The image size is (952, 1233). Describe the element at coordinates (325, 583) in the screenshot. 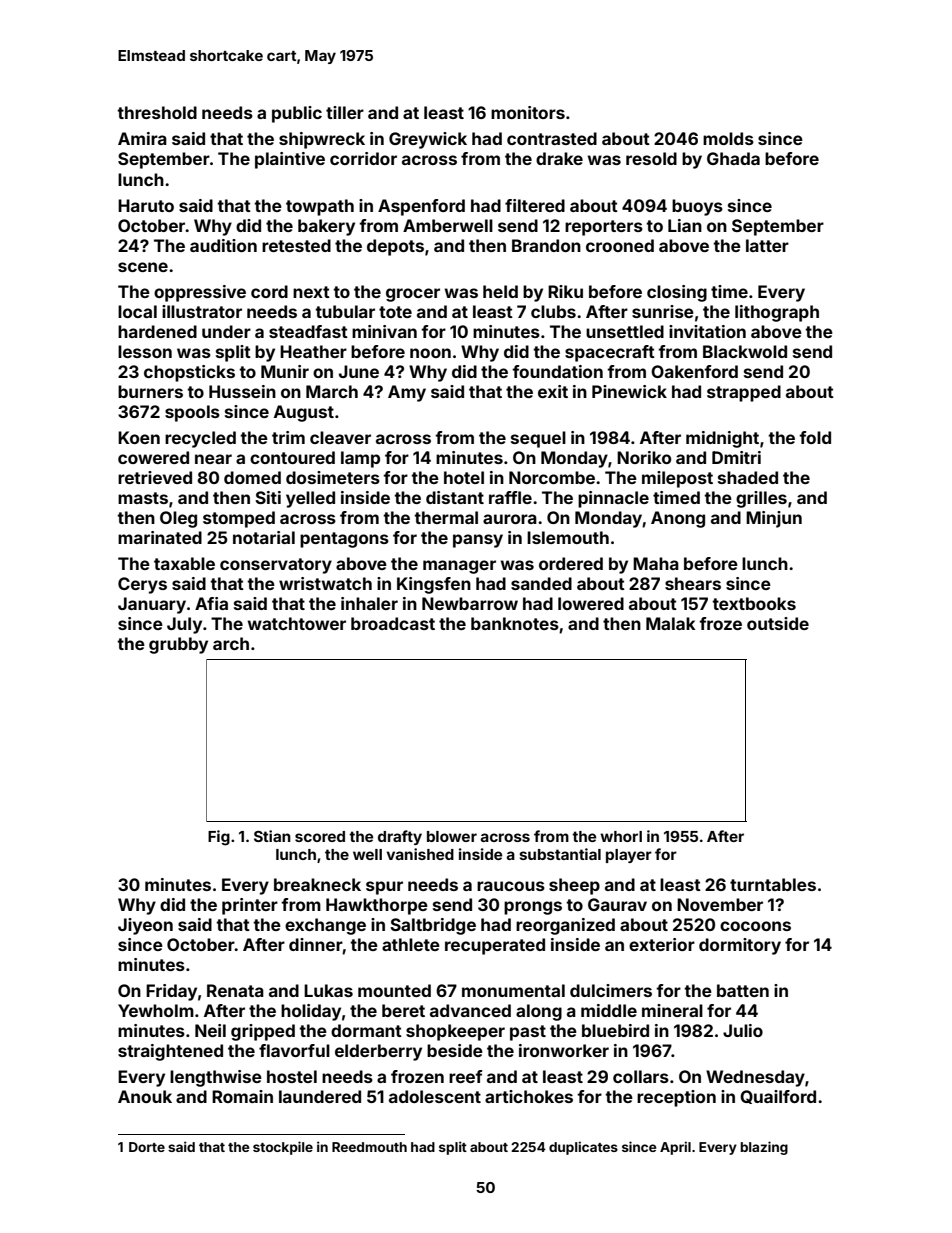

I see `wristwatch` at that location.
